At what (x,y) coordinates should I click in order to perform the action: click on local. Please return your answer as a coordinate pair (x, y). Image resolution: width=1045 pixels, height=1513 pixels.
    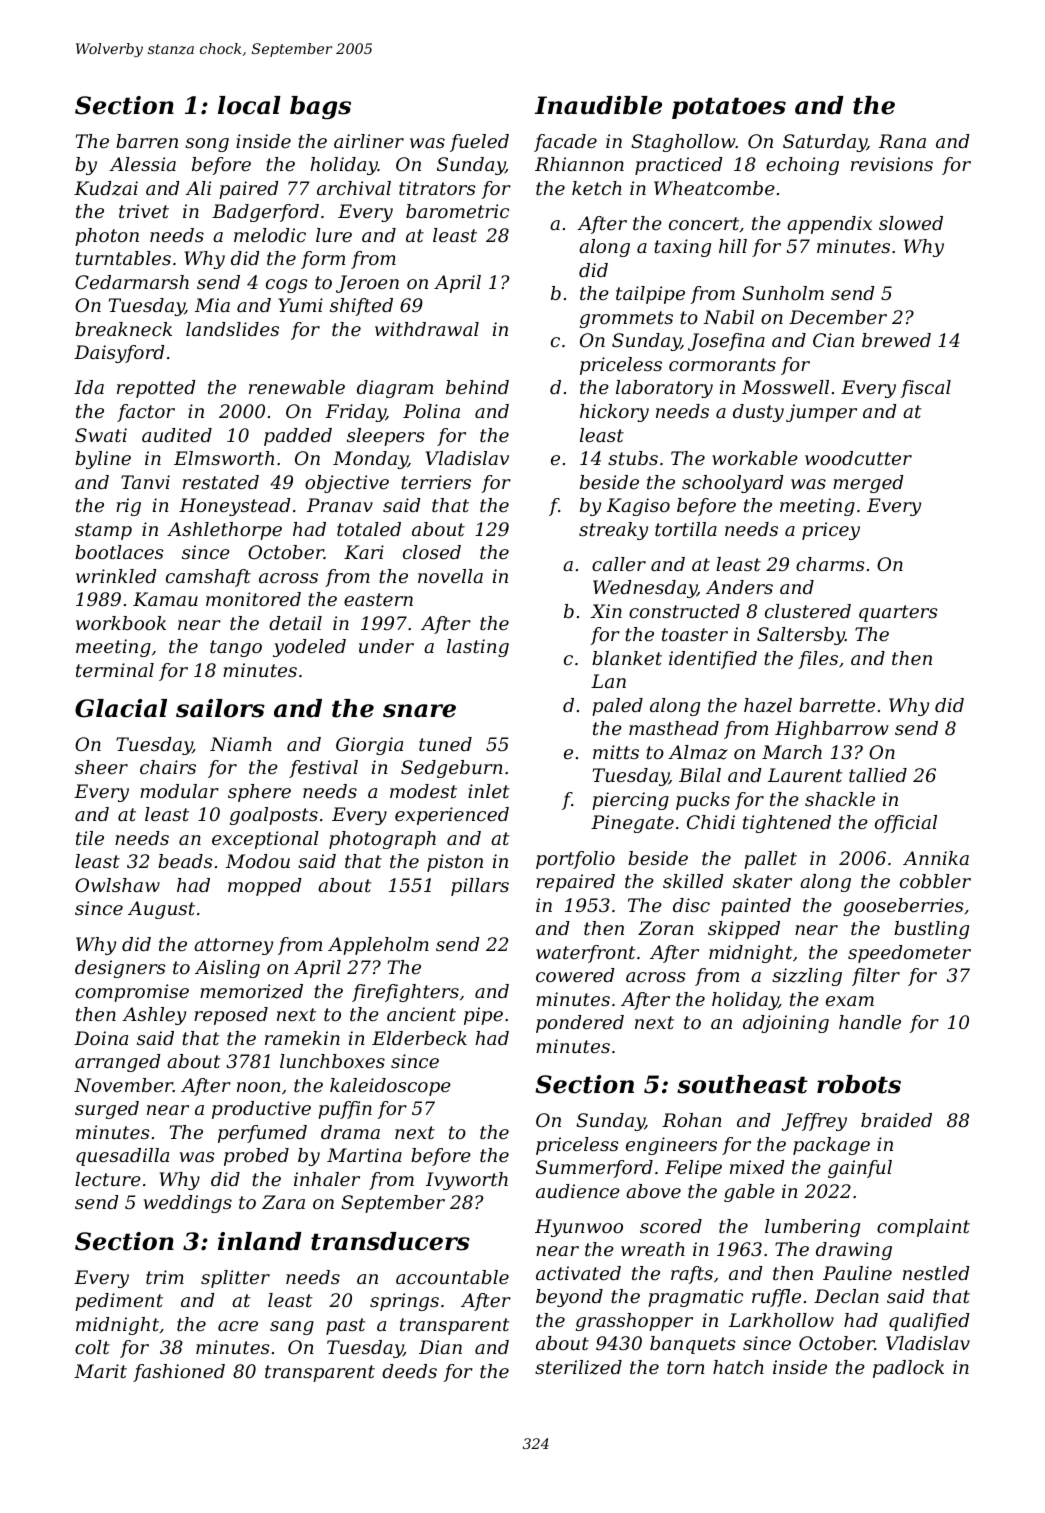
    Looking at the image, I should click on (249, 105).
